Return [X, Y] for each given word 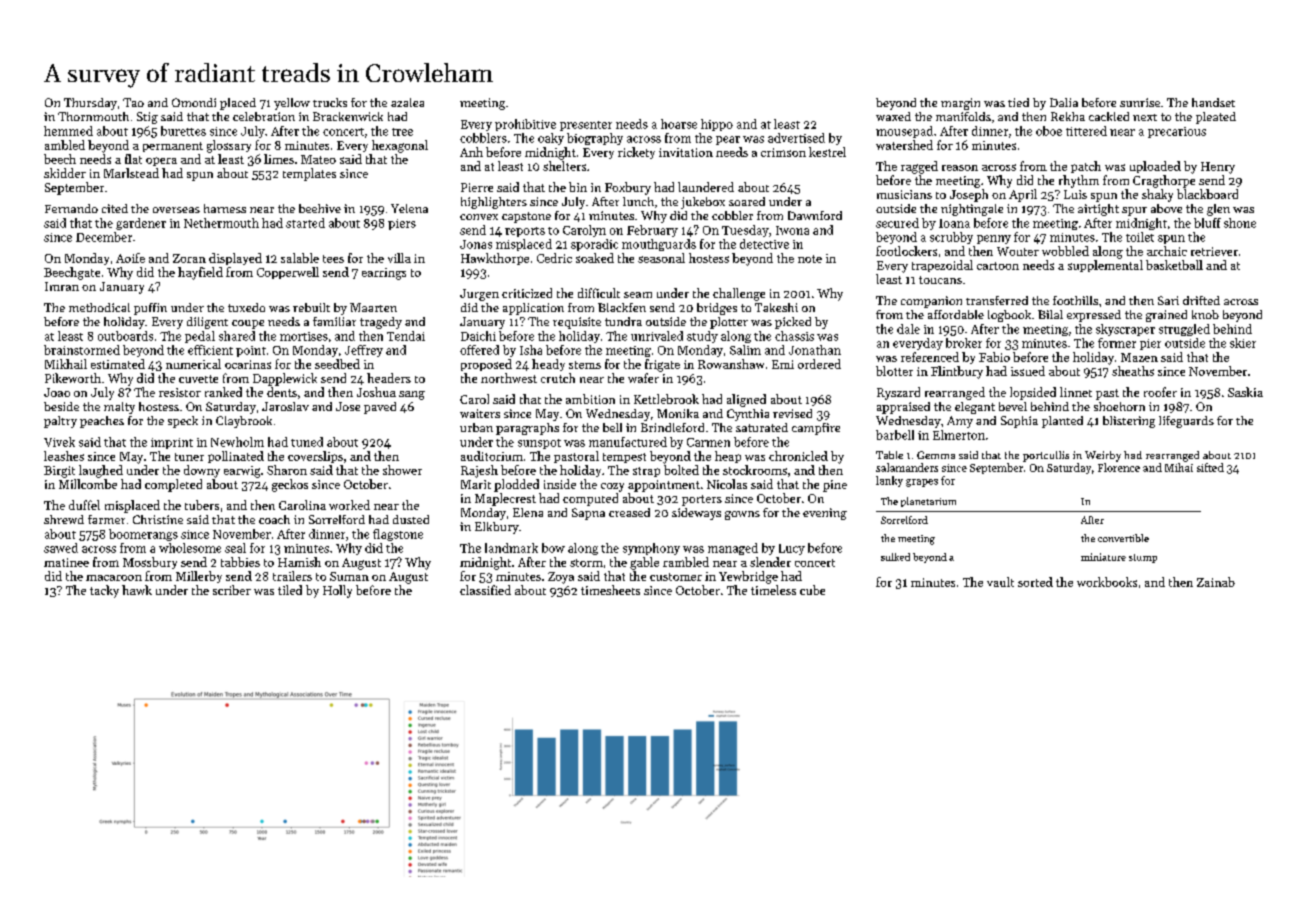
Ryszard [898, 393]
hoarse [679, 124]
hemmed [68, 131]
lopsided [1033, 393]
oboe [1049, 131]
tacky [104, 591]
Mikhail [66, 364]
